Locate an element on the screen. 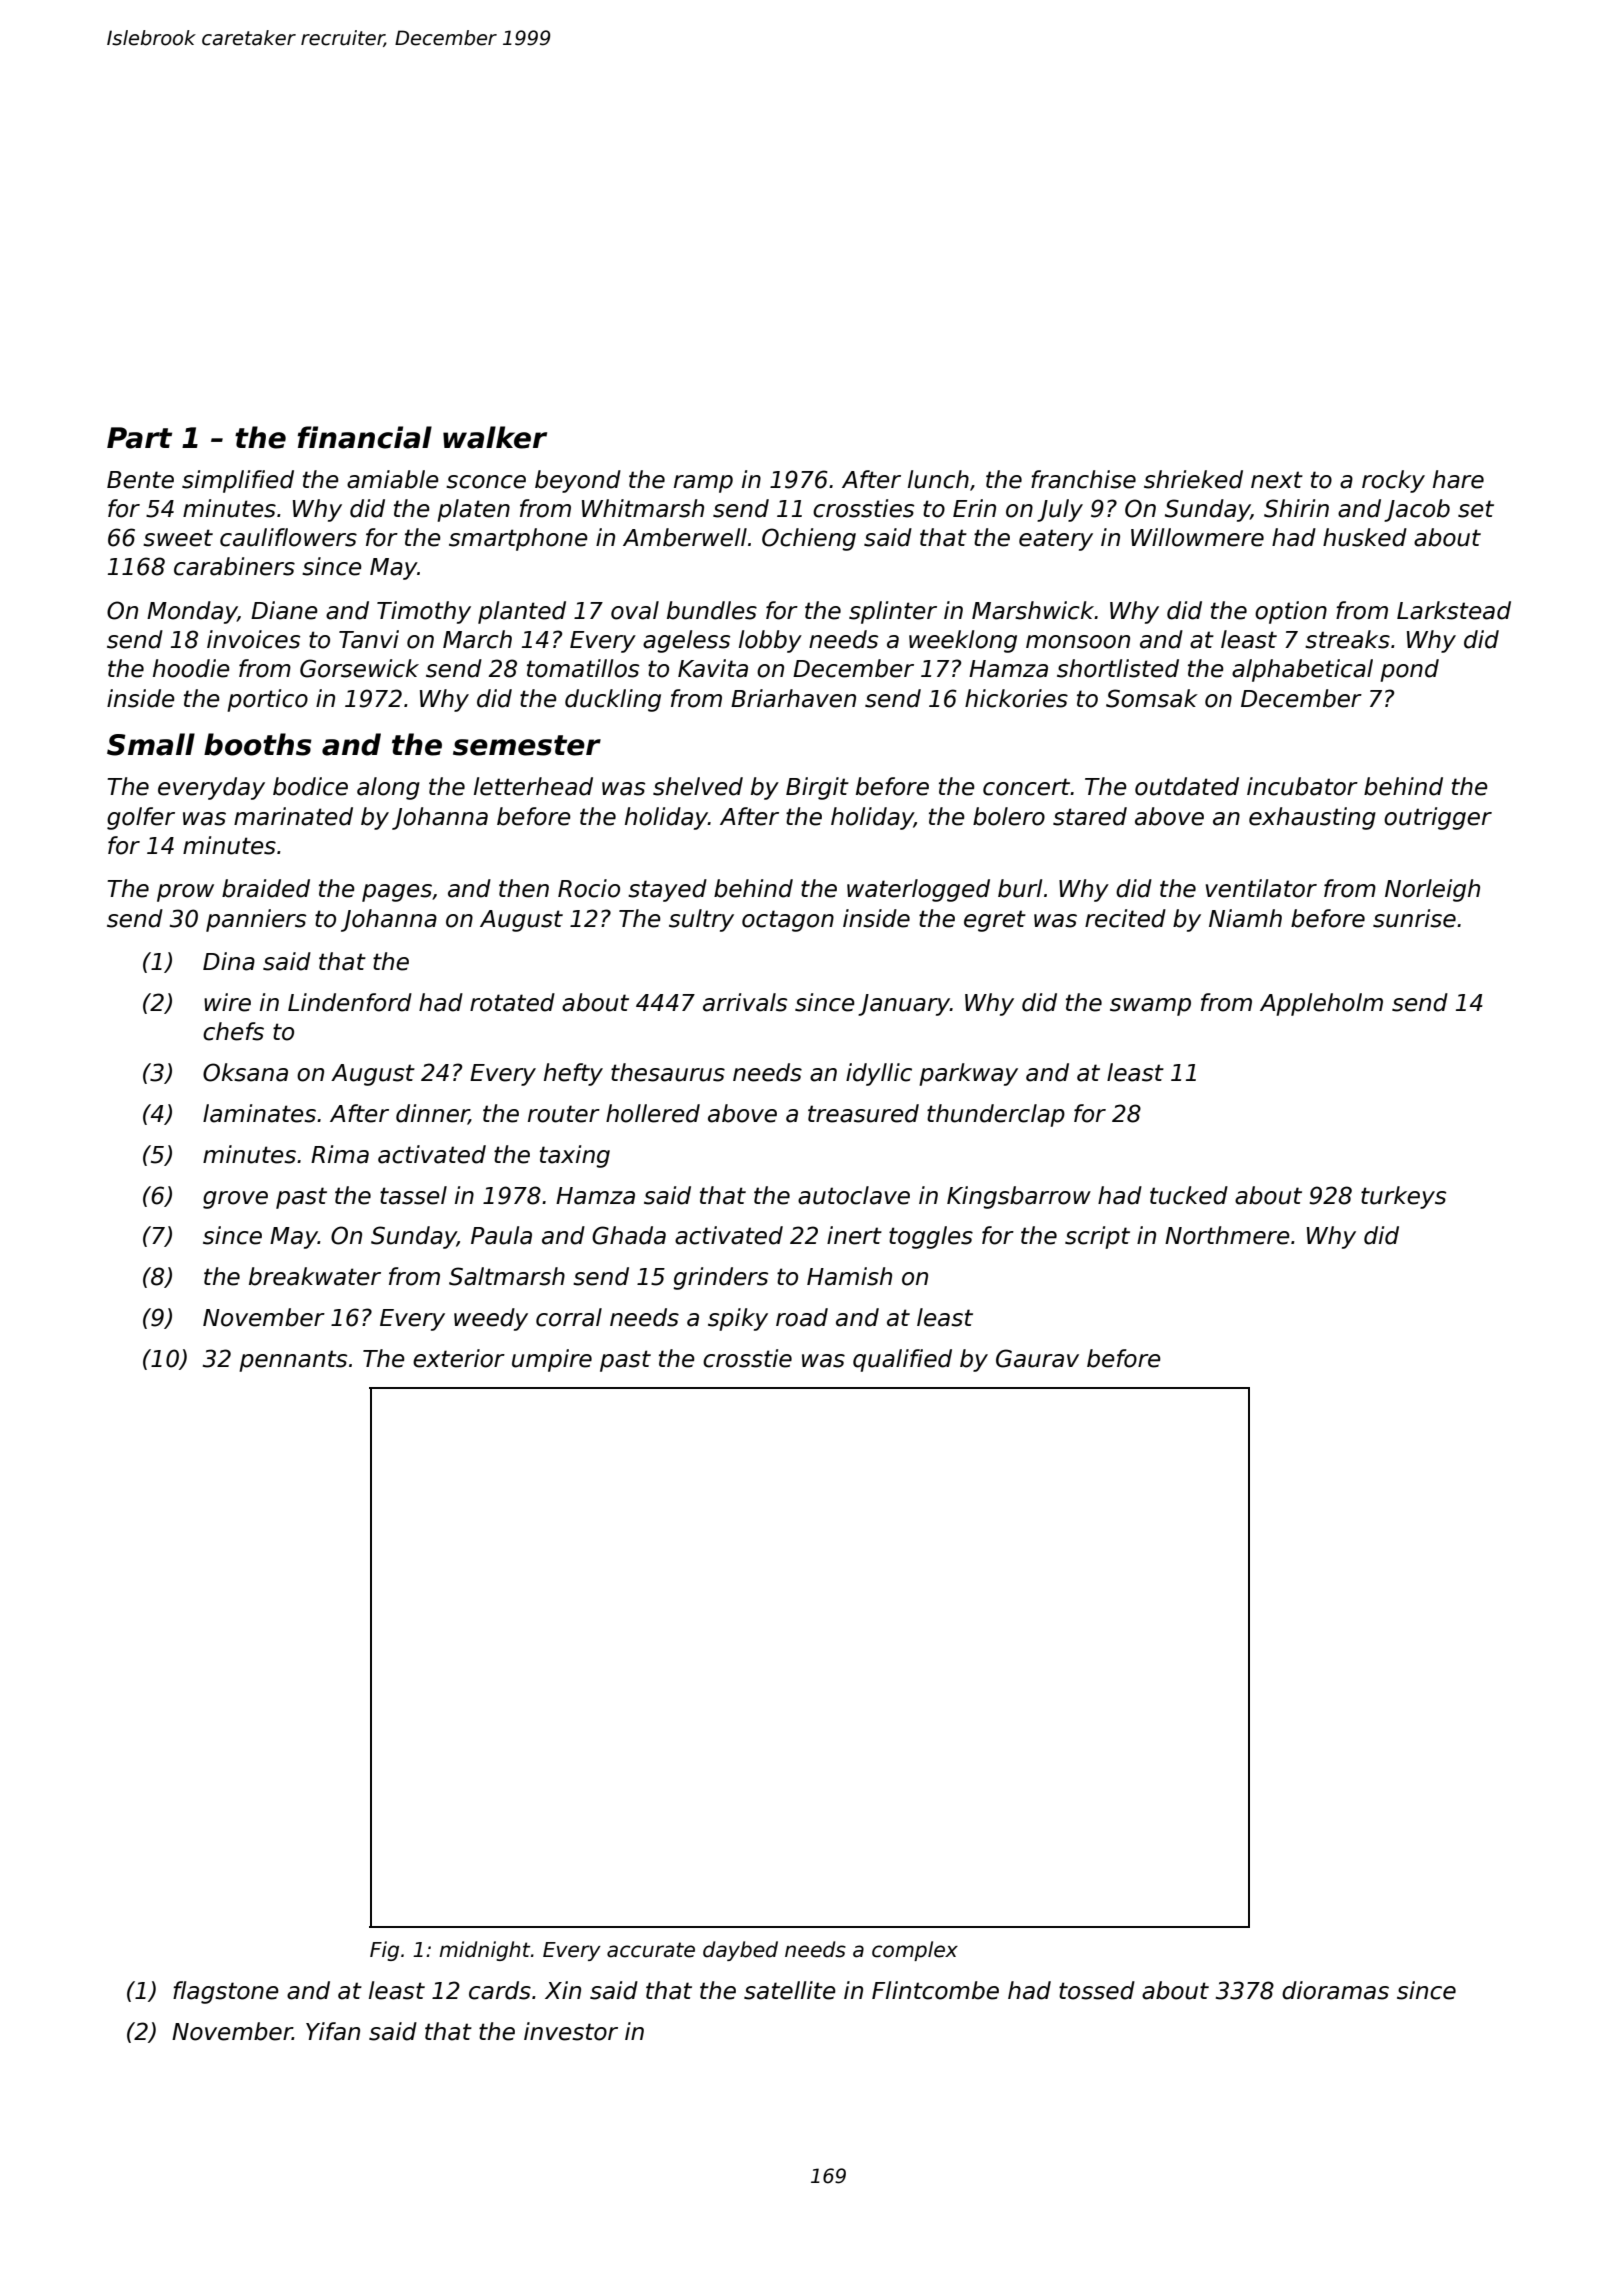  qualified is located at coordinates (902, 1360).
